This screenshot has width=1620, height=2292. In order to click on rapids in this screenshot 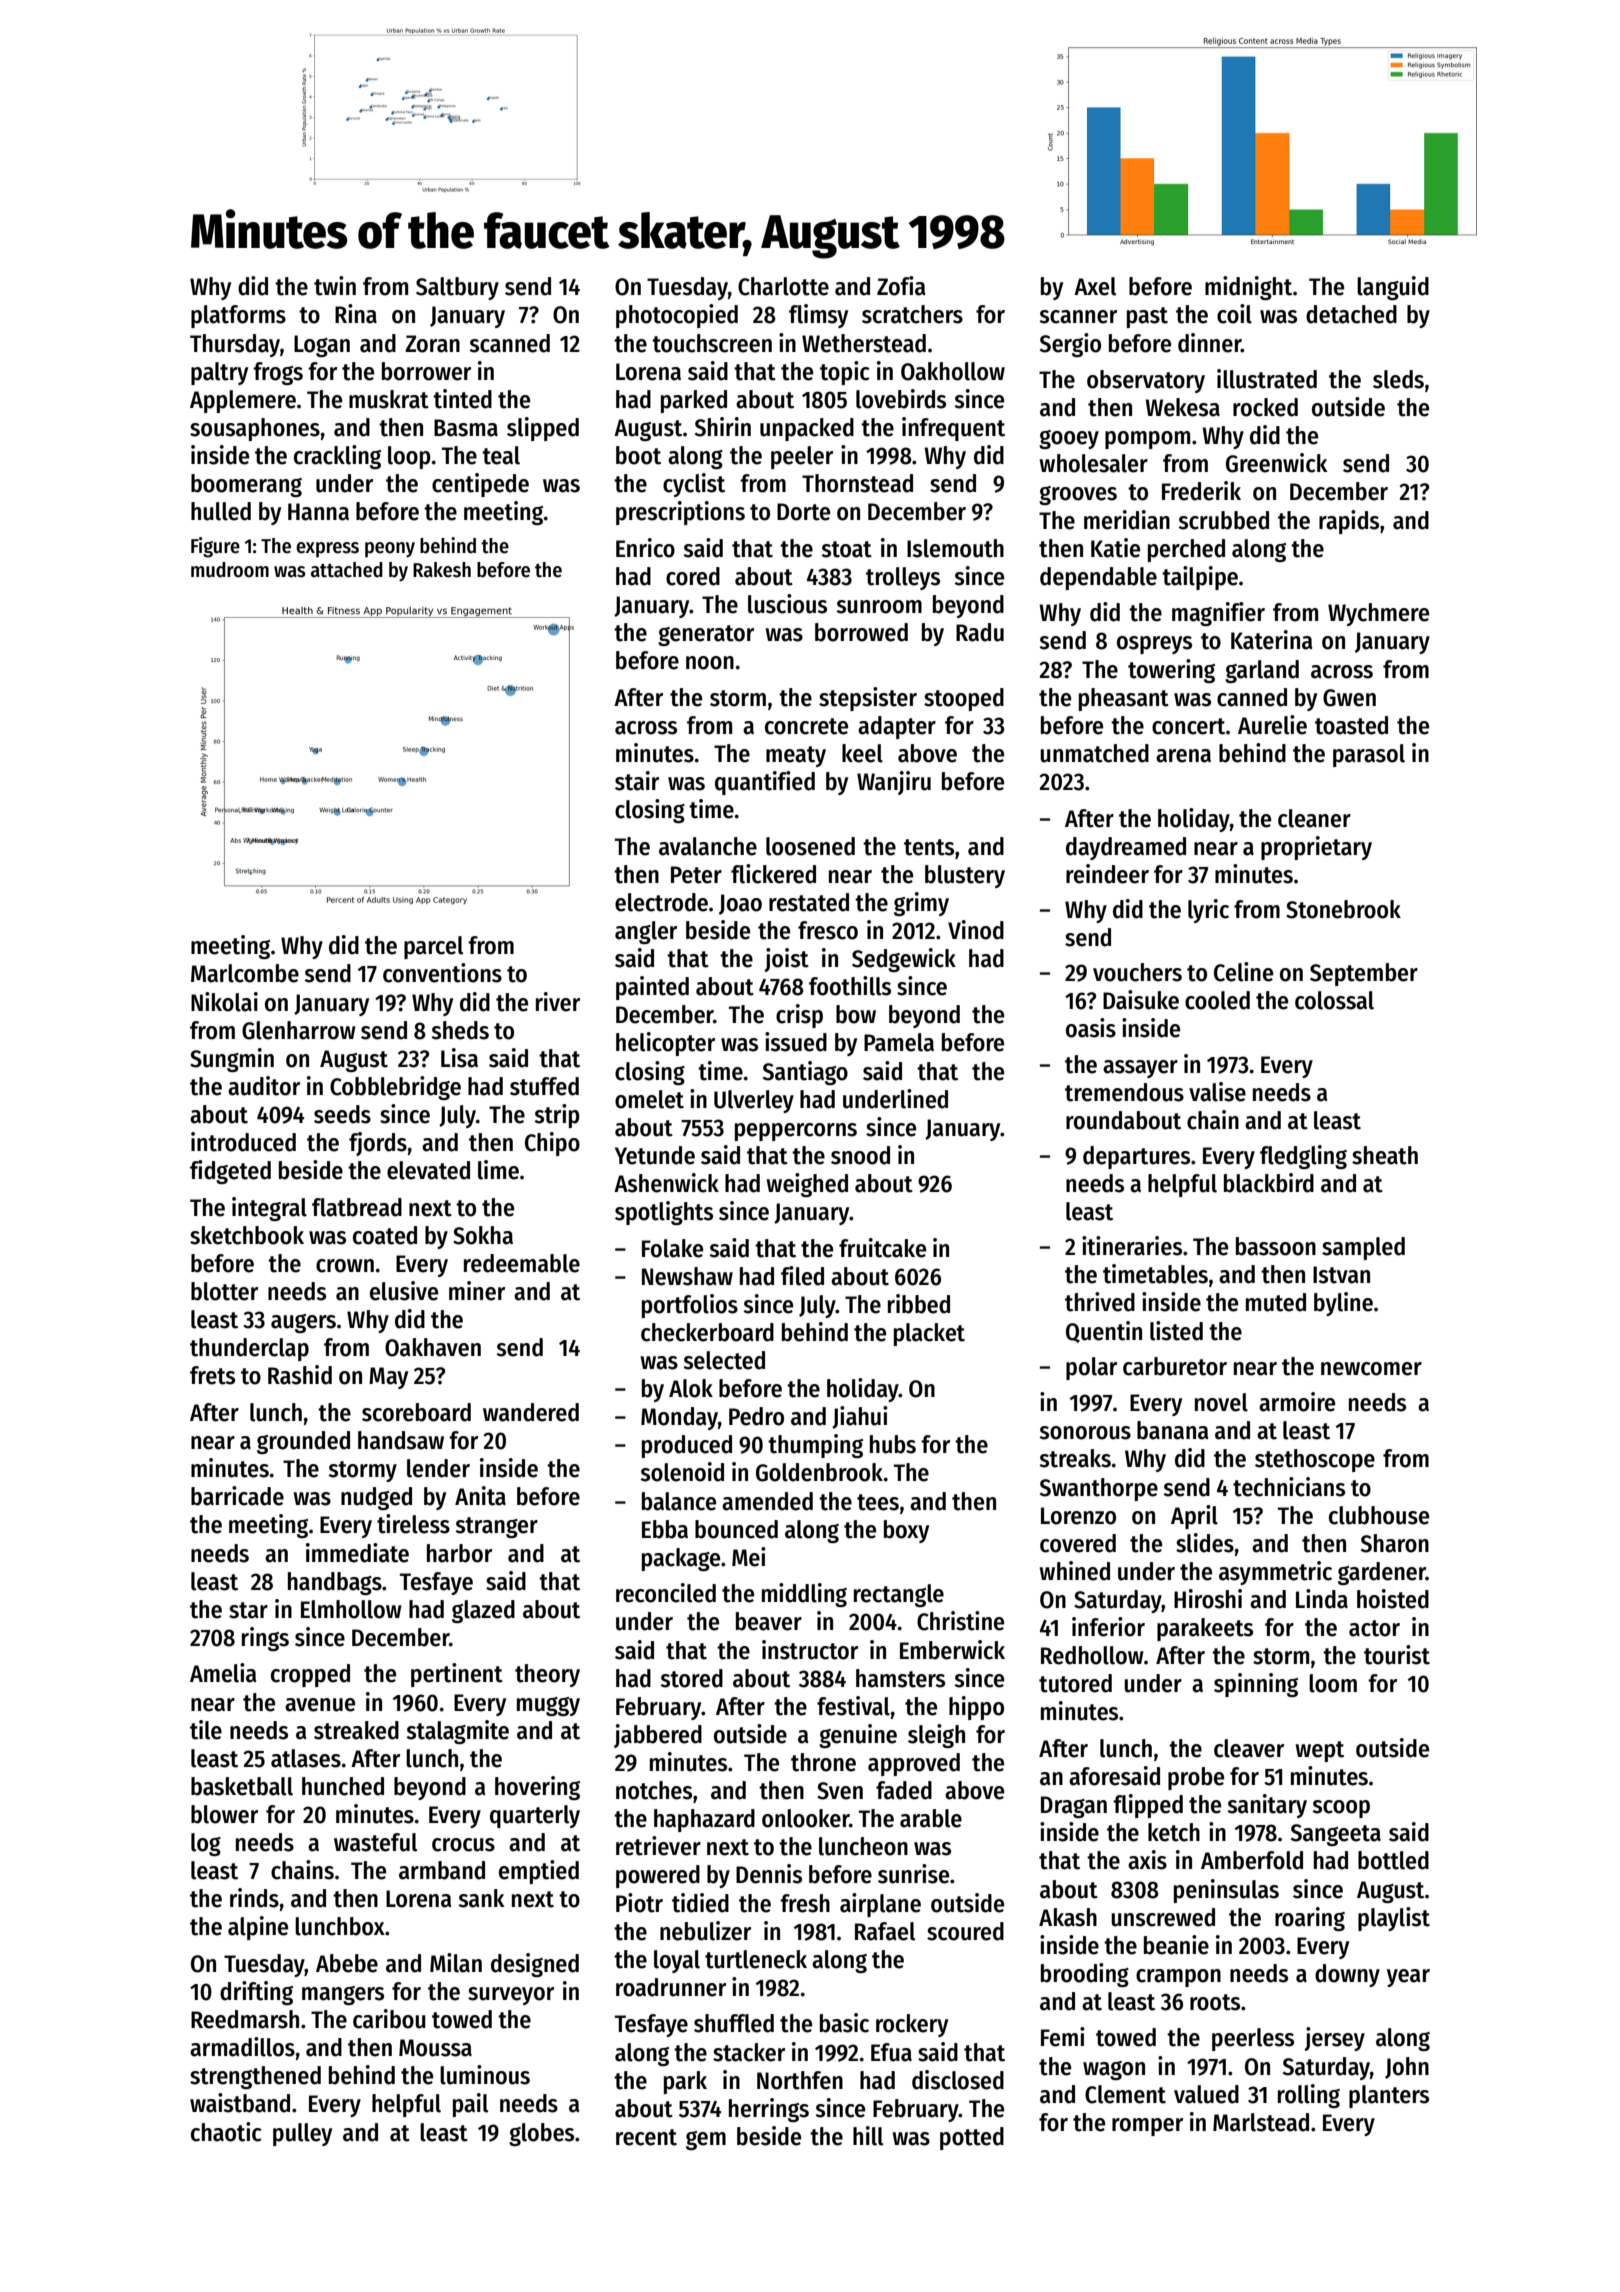, I will do `click(1349, 522)`.
